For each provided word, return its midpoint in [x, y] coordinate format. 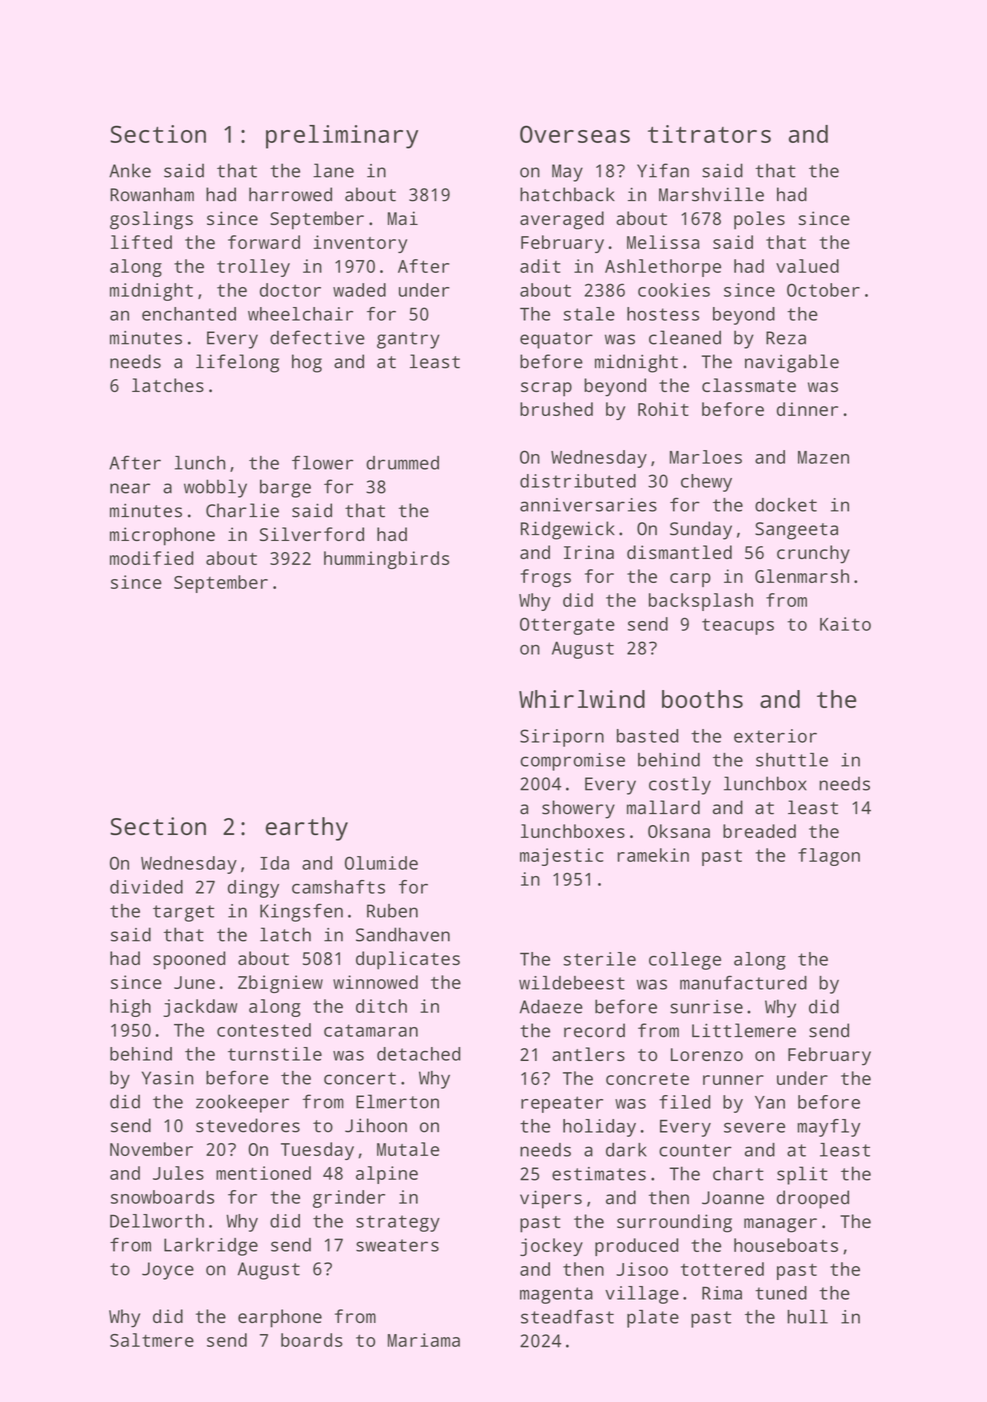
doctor [290, 290]
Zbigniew [280, 984]
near [130, 488]
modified [151, 558]
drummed [402, 463]
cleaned [685, 337]
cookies [674, 290]
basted [647, 736]
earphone [280, 1318]
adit [540, 266]
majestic [561, 857]
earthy [307, 829]
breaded [759, 831]
